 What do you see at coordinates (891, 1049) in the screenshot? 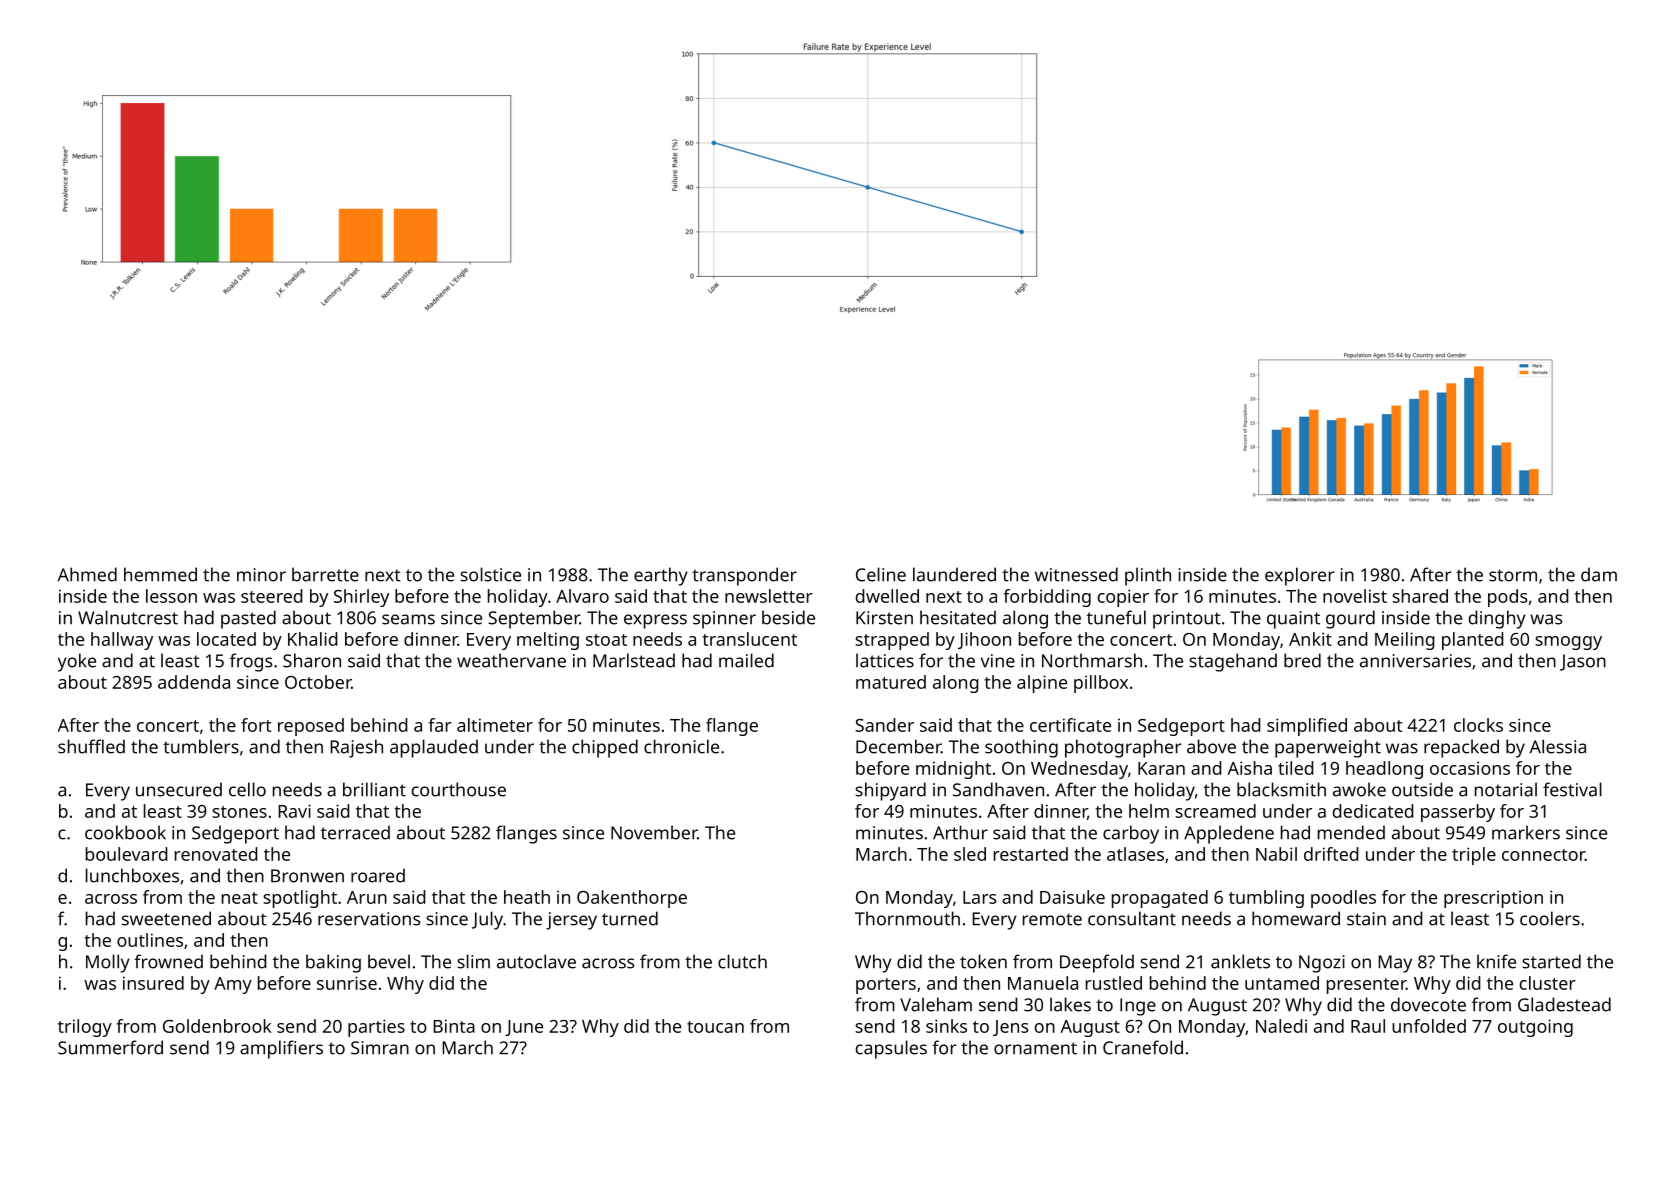
I see `capsules` at bounding box center [891, 1049].
